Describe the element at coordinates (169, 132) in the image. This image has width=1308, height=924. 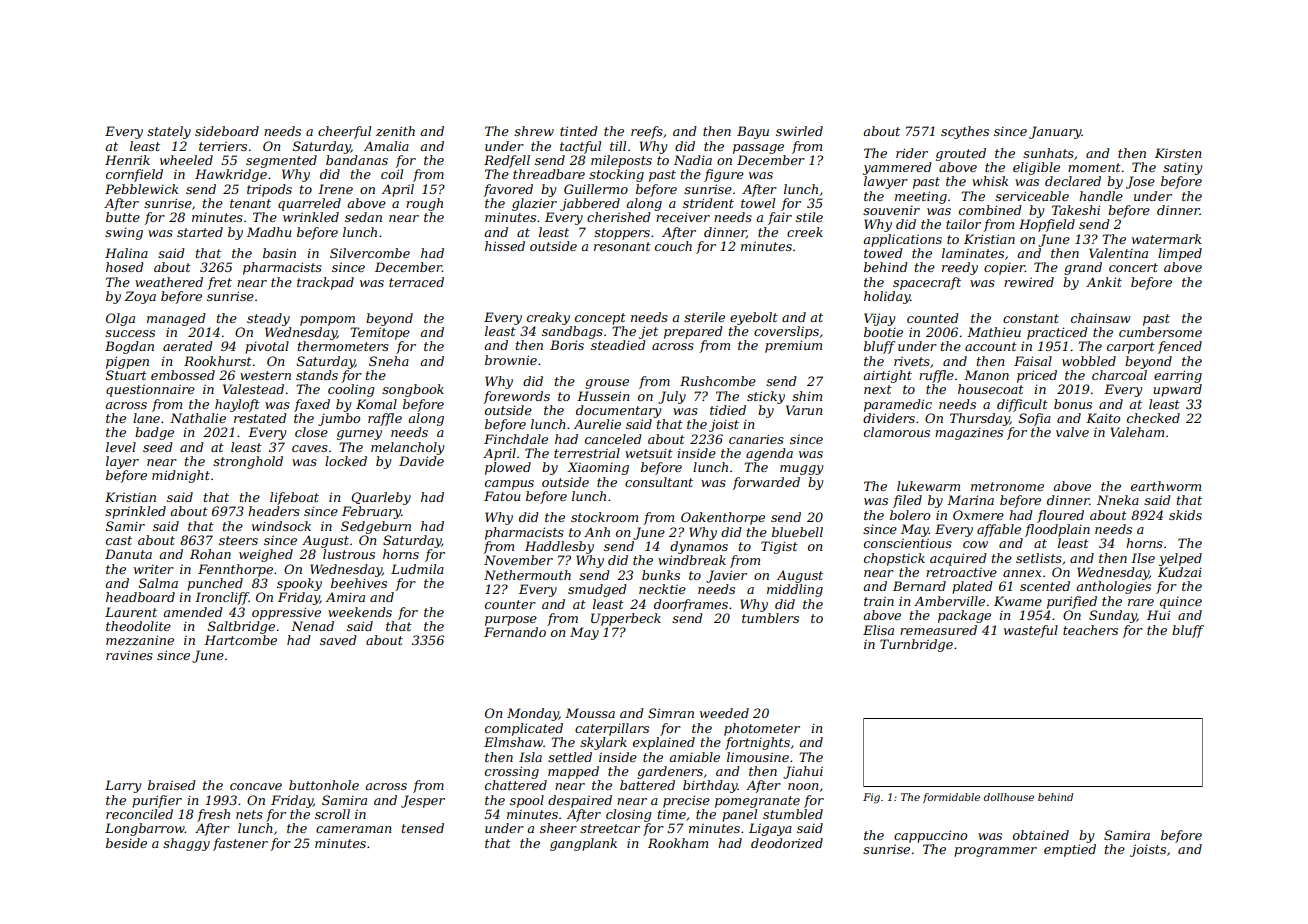
I see `stately` at that location.
